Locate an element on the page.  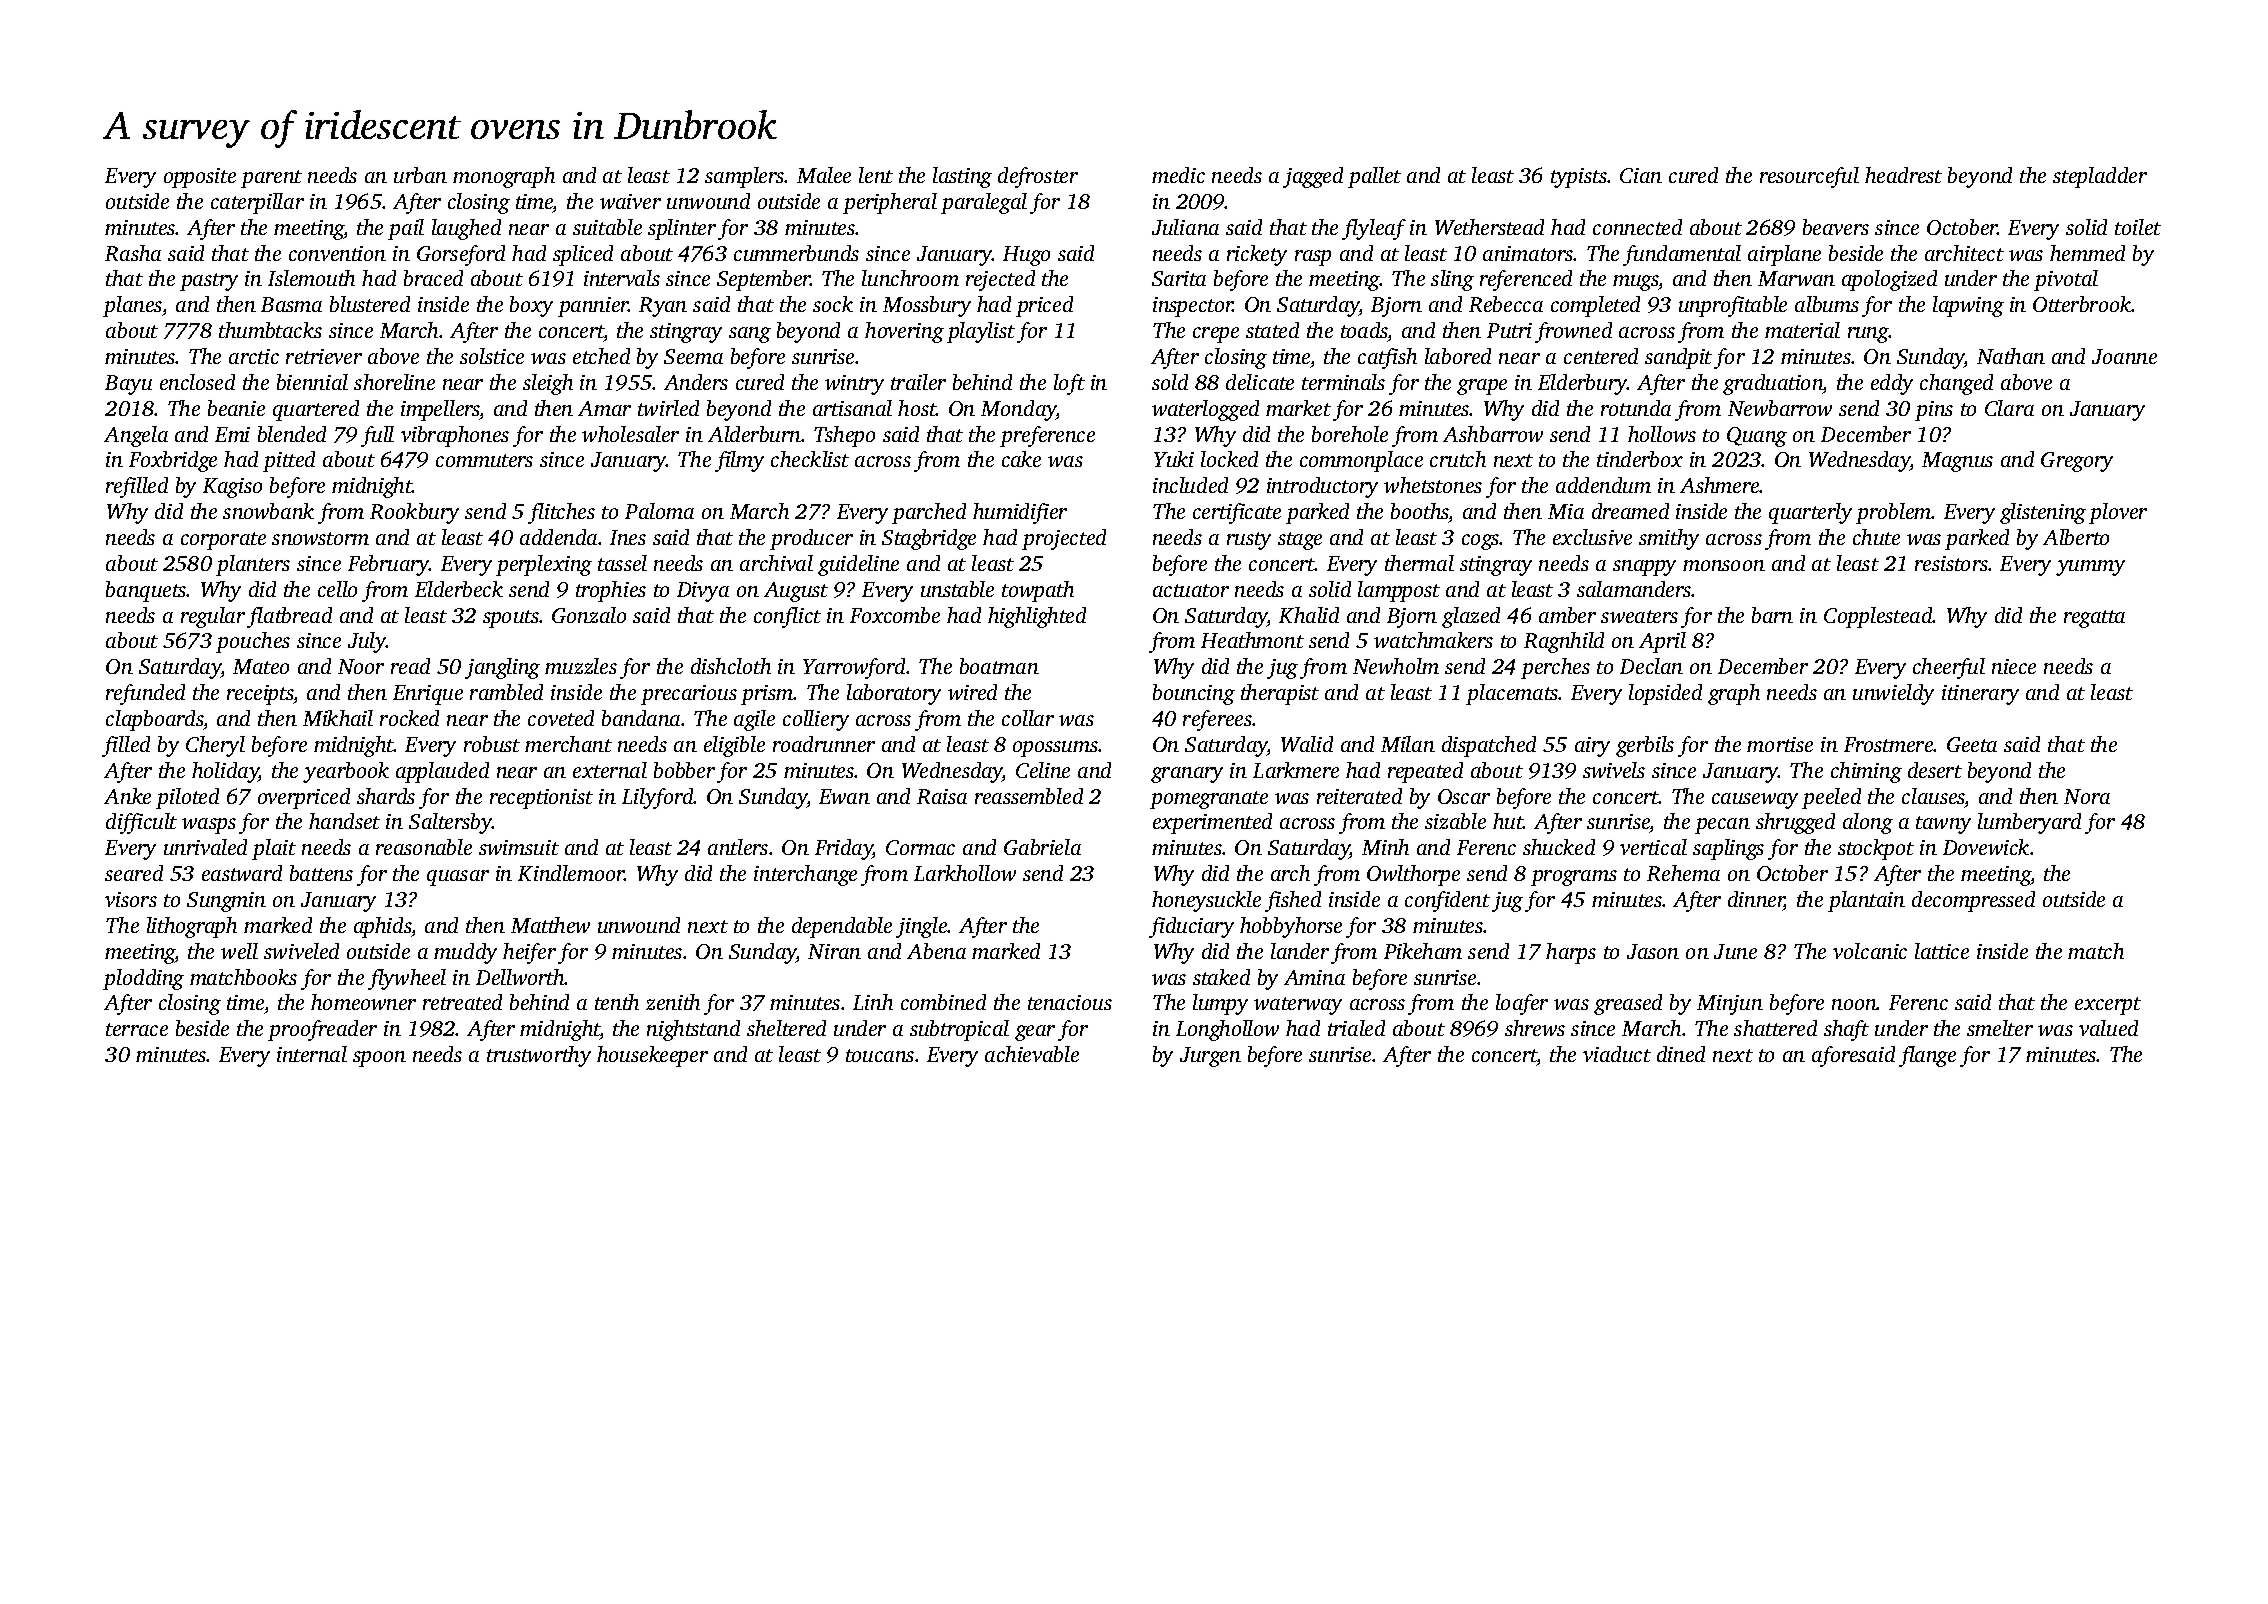
Joanne is located at coordinates (2124, 356).
